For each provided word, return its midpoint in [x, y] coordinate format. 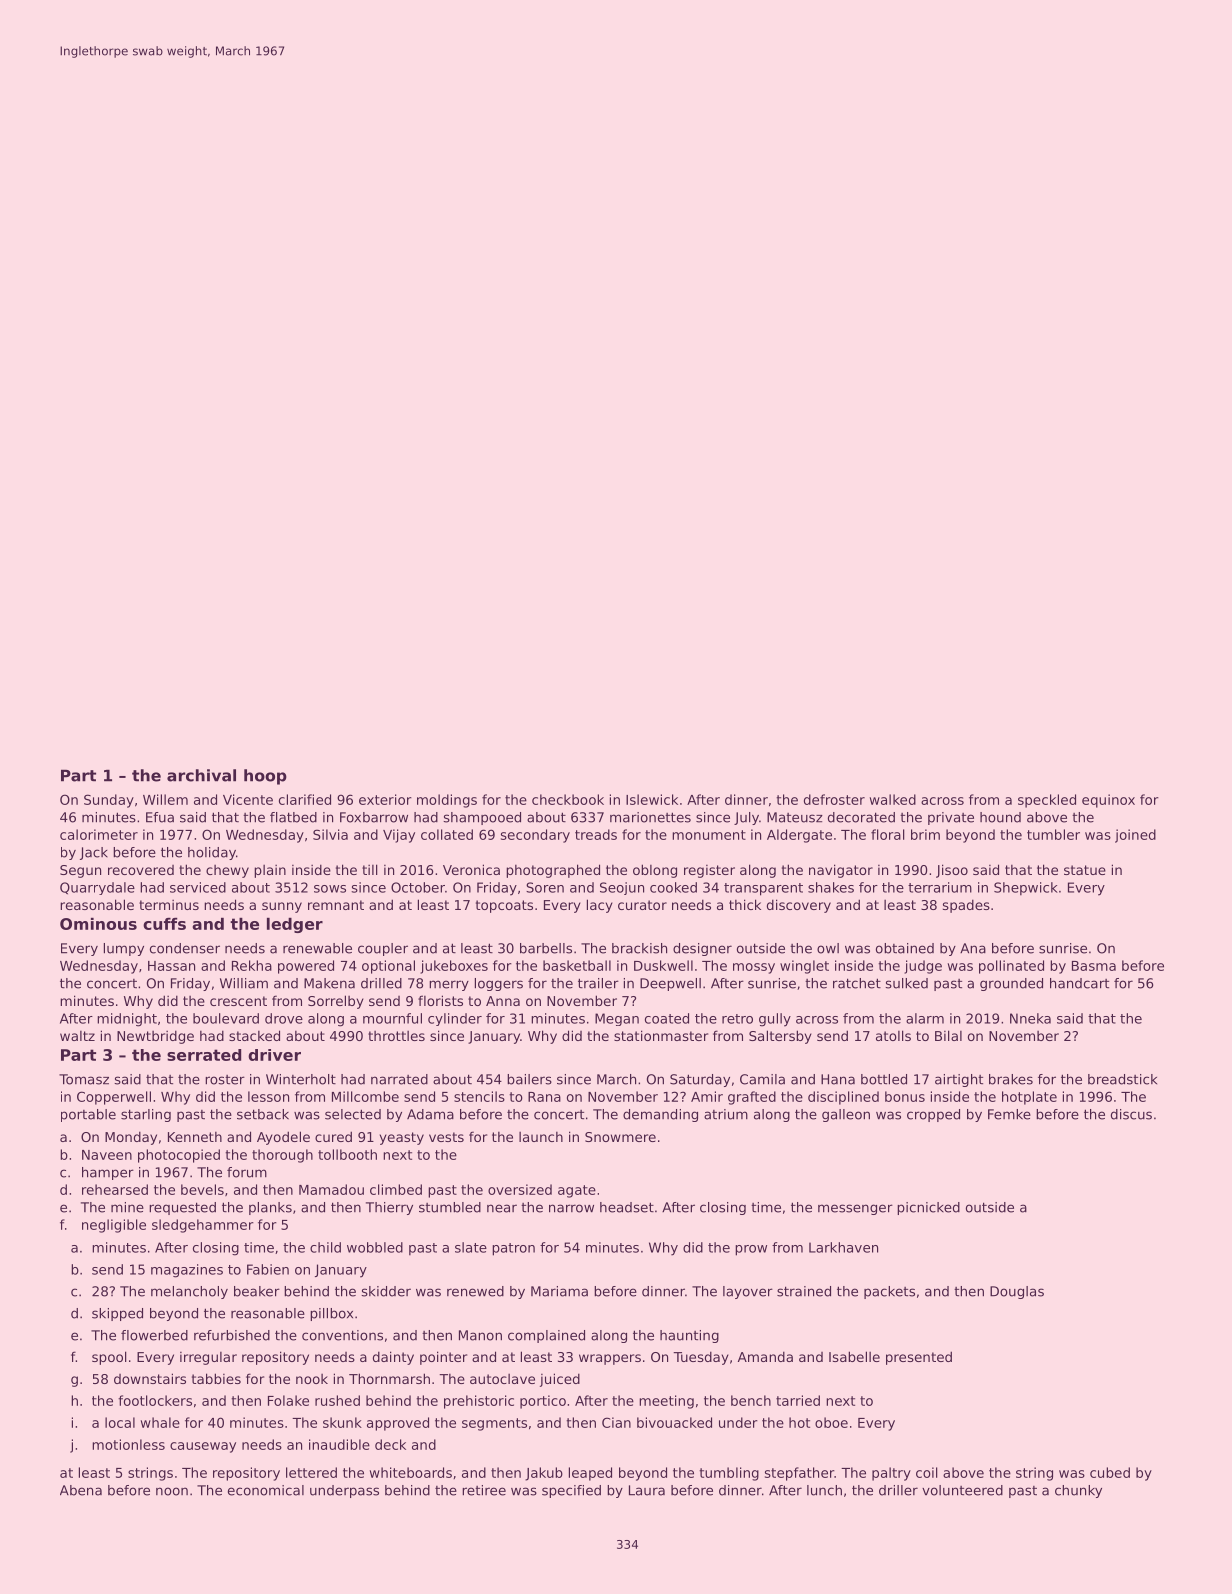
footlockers [155, 1400]
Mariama [559, 1291]
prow [751, 1250]
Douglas [1017, 1292]
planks [270, 1208]
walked [893, 799]
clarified [305, 799]
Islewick [652, 799]
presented [919, 1358]
